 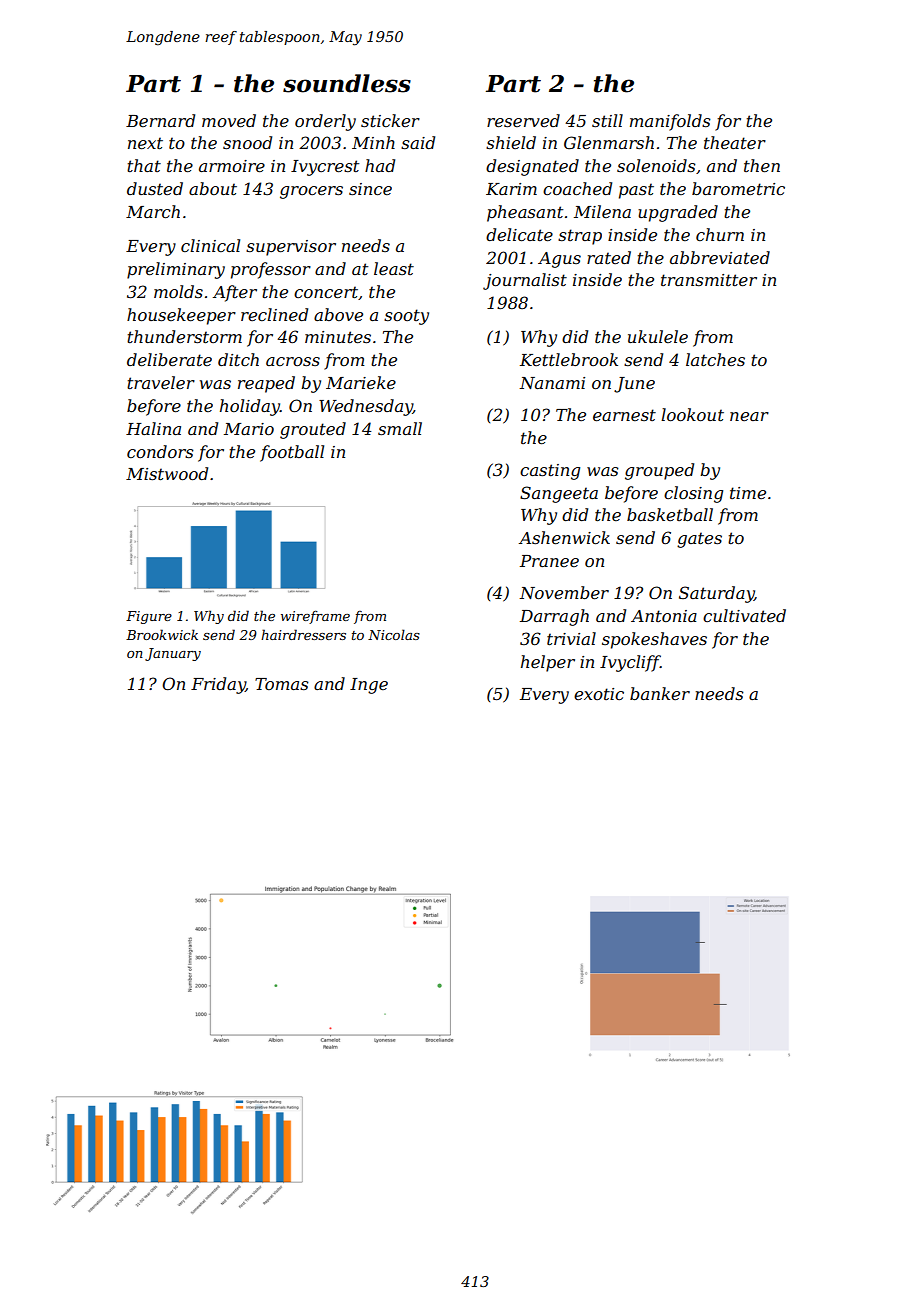 I want to click on Pranee, so click(x=549, y=561).
